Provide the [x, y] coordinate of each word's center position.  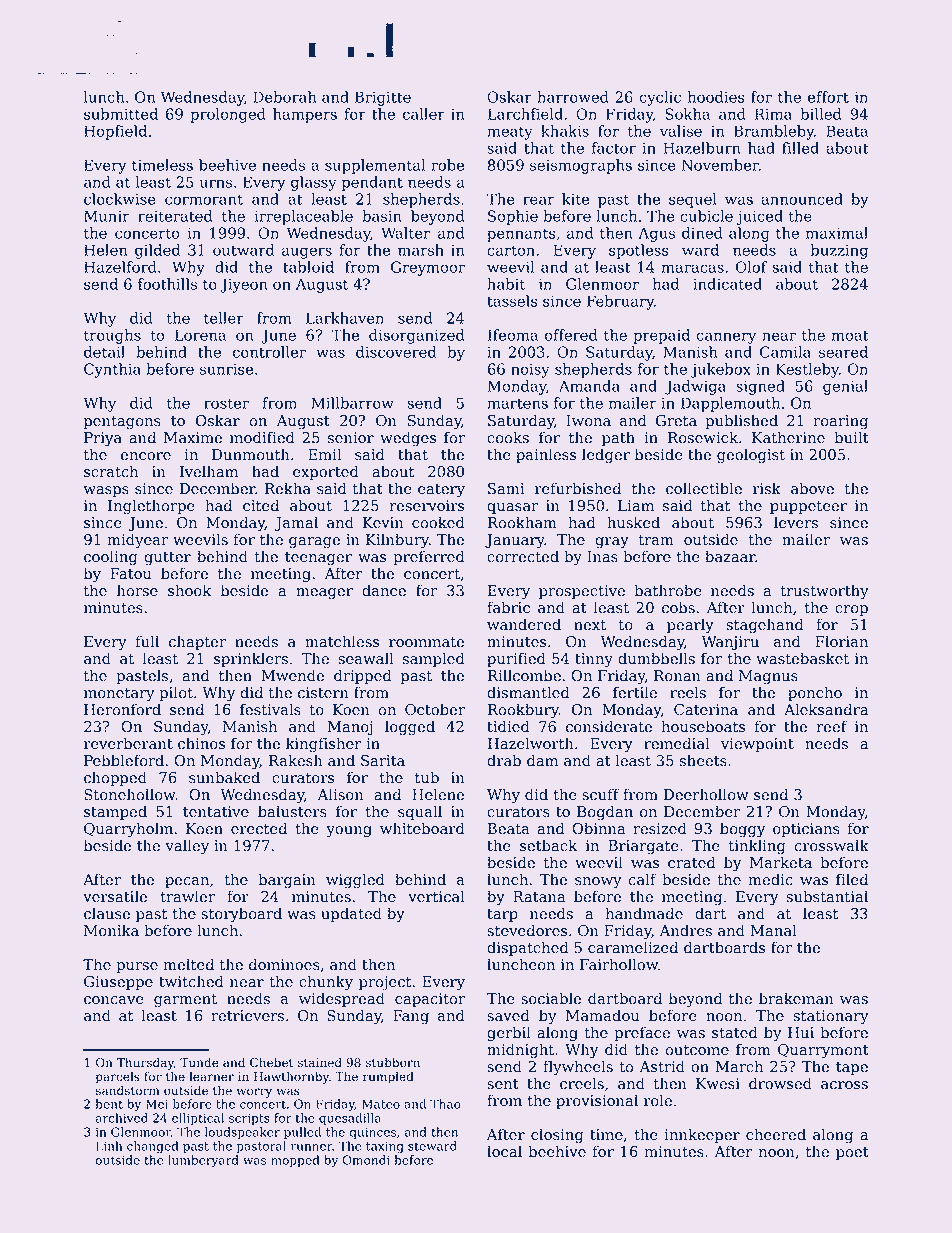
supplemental [375, 166]
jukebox [721, 370]
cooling [110, 558]
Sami [506, 489]
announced [802, 199]
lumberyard [203, 1161]
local [504, 1151]
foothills [167, 284]
